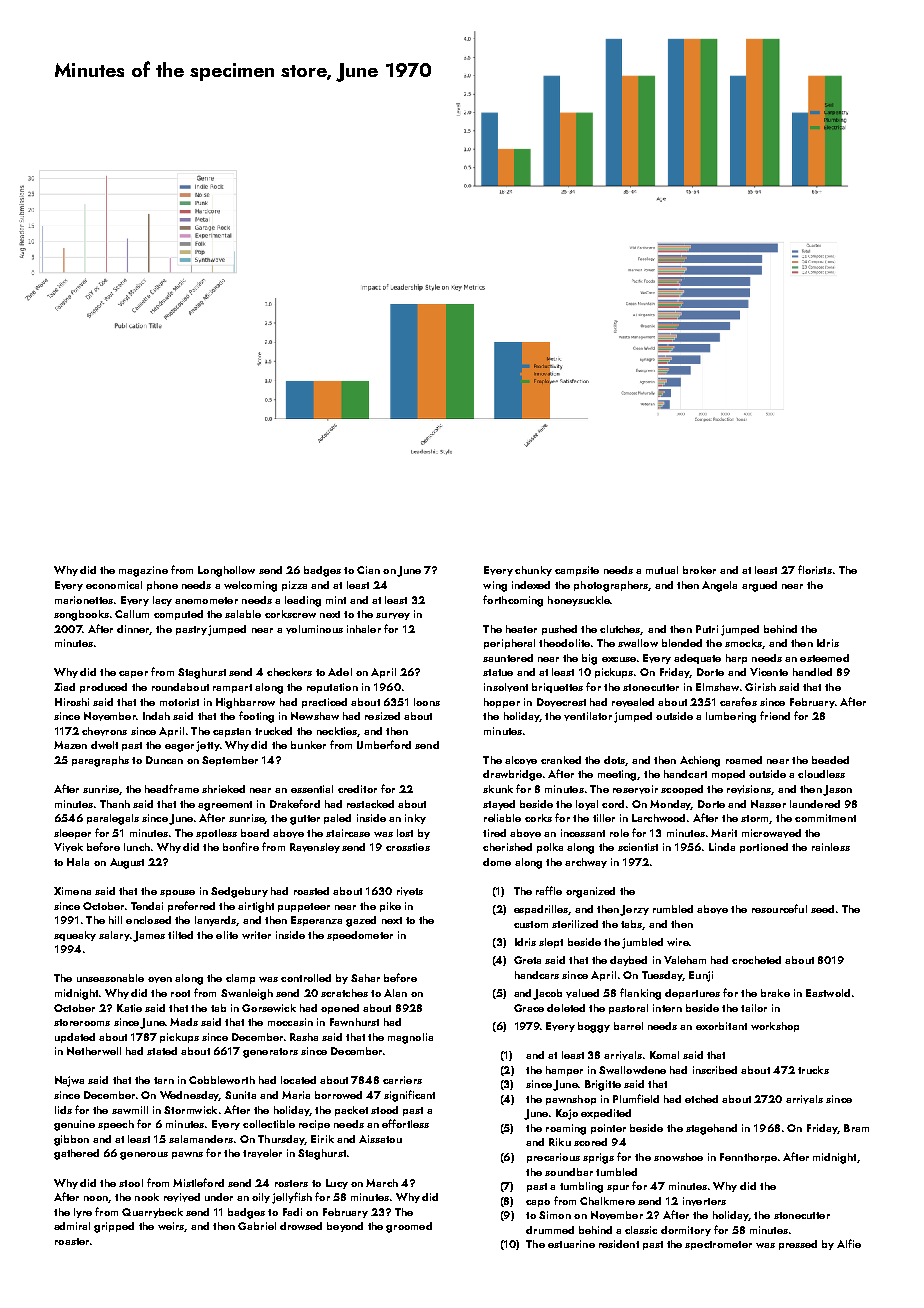 This screenshot has height=1308, width=924. What do you see at coordinates (289, 672) in the screenshot?
I see `checkers` at bounding box center [289, 672].
